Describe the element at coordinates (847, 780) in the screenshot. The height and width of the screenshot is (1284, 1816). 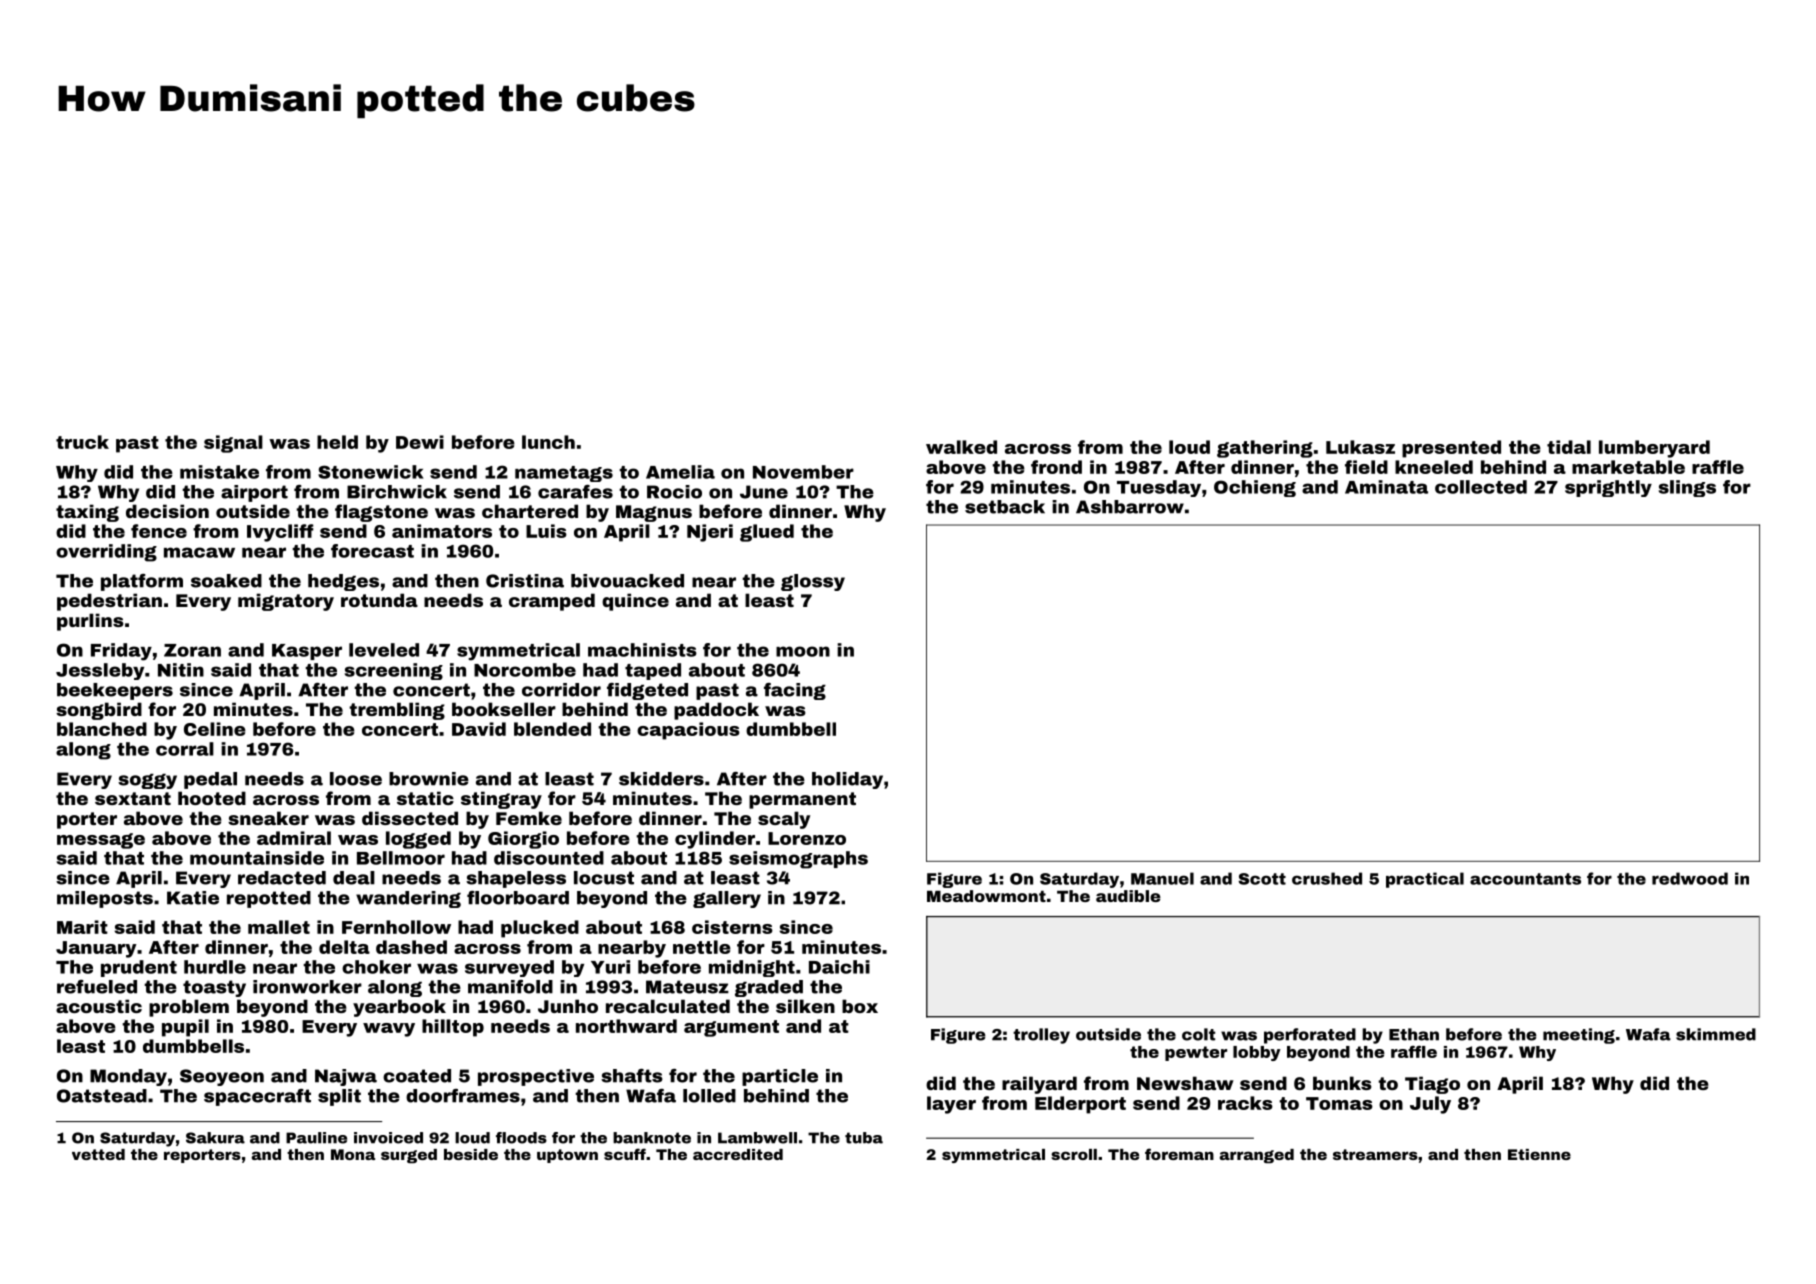
I see `holiday` at that location.
